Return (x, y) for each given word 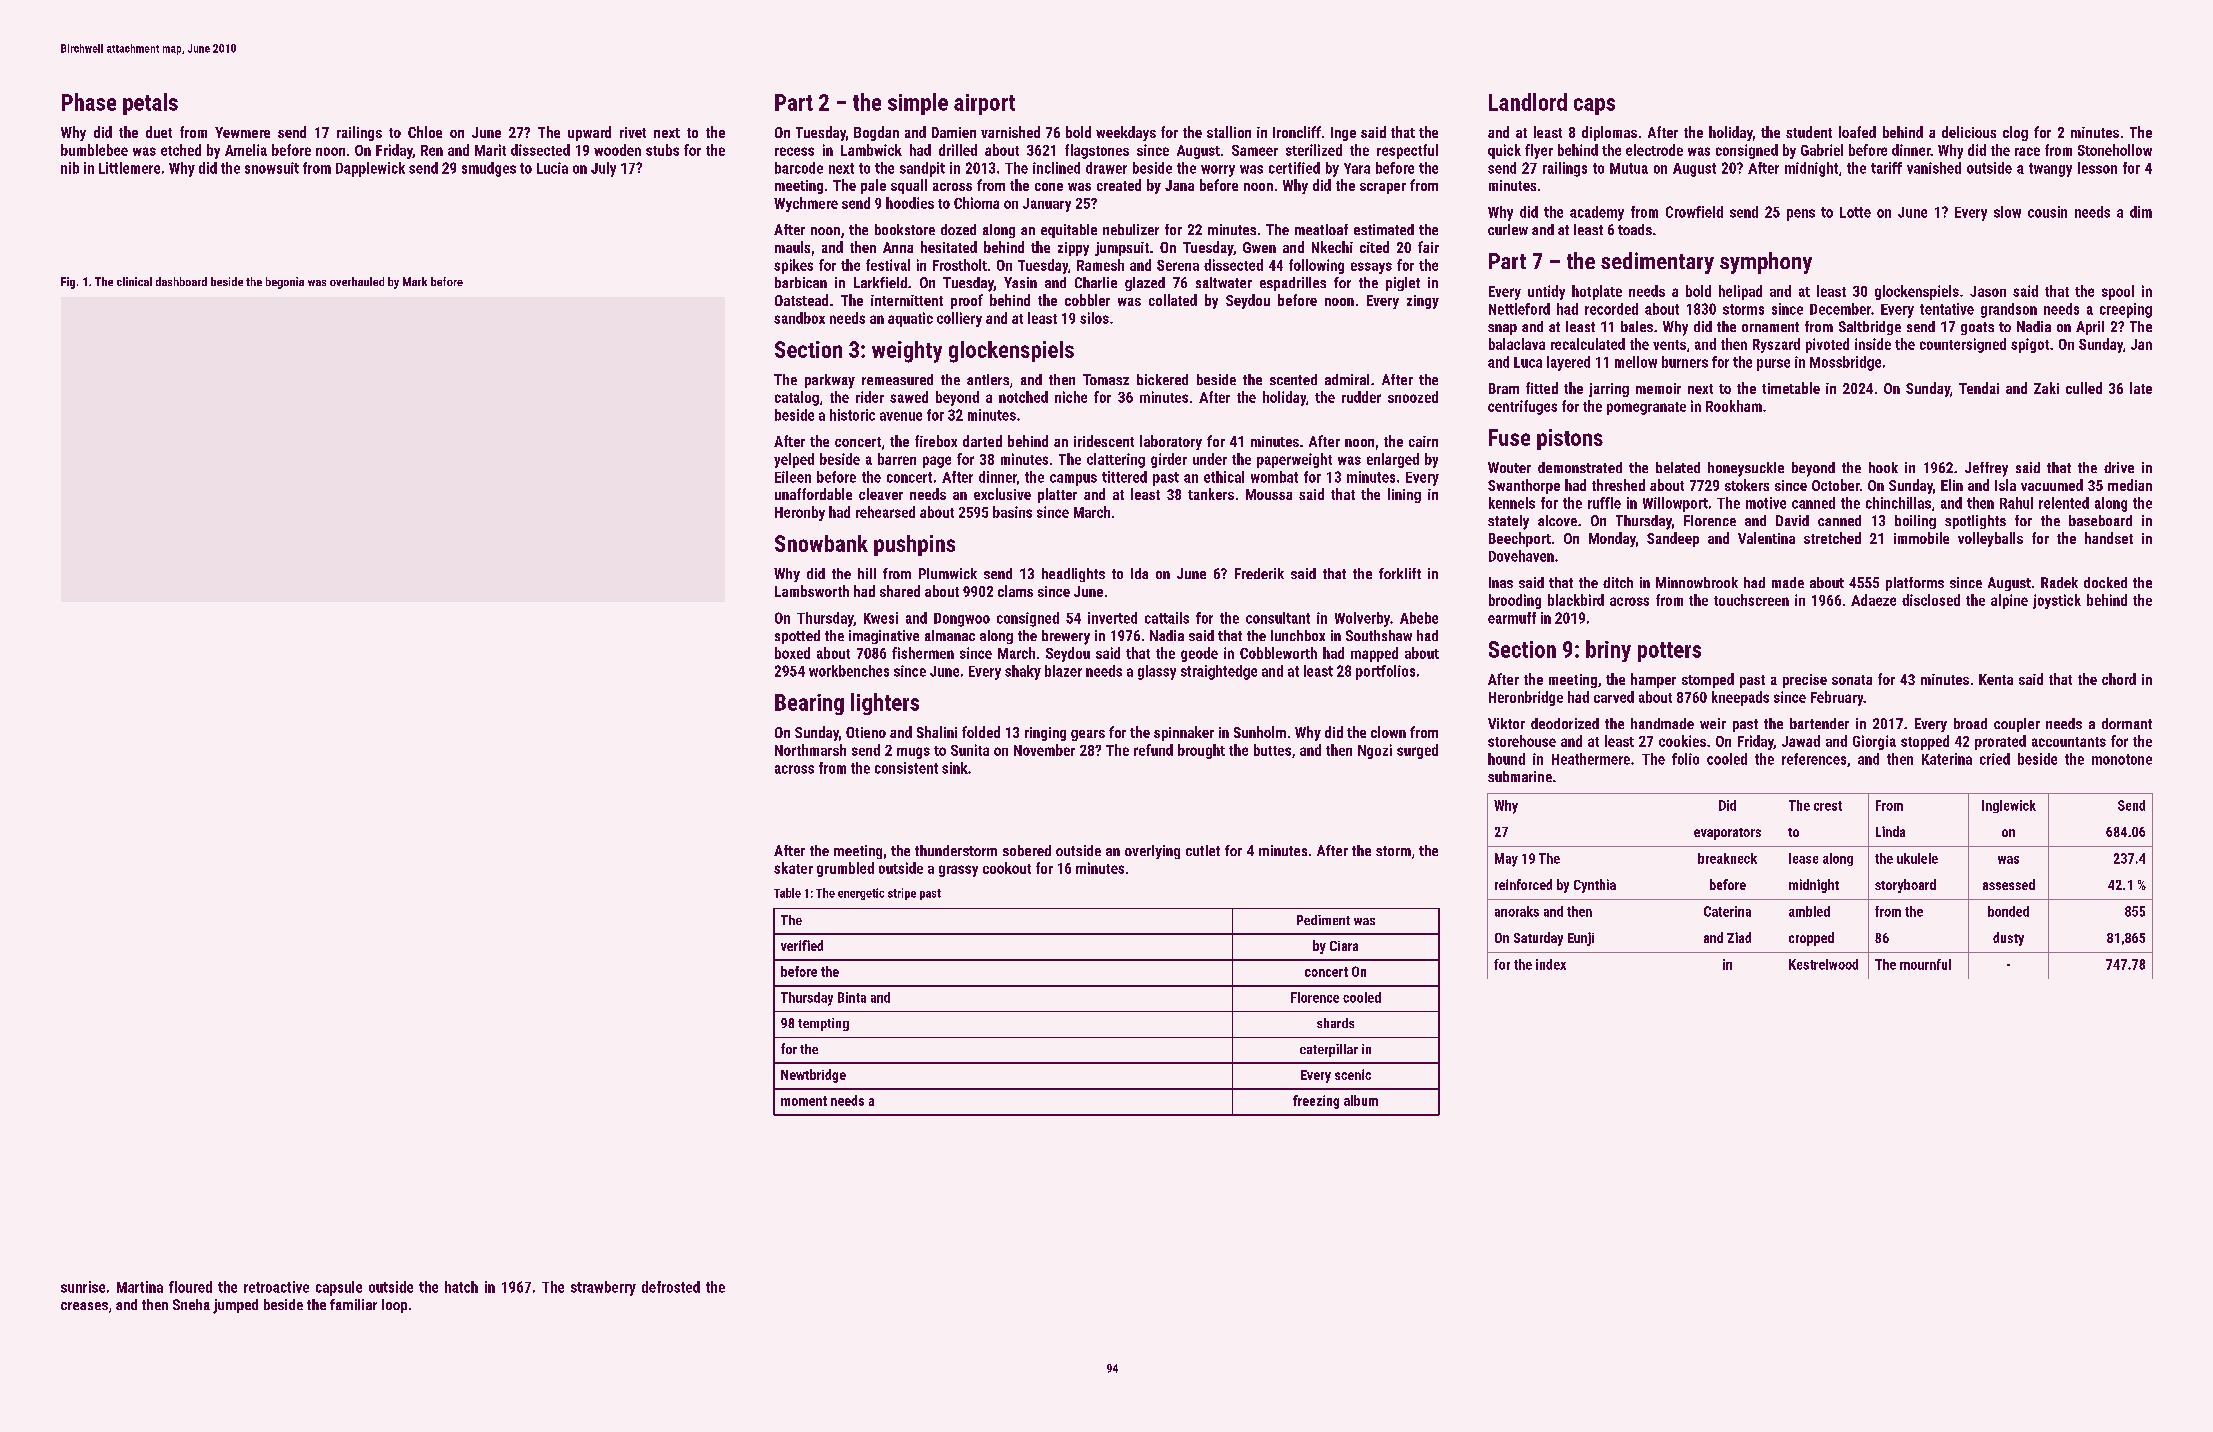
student (1809, 132)
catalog (797, 398)
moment (804, 1101)
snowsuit (272, 168)
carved (1614, 697)
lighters (885, 704)
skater (793, 868)
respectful (1407, 151)
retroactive (276, 1287)
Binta (852, 997)
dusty (2008, 939)
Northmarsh (810, 750)
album (1361, 1100)
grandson (2009, 310)
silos (1094, 318)
